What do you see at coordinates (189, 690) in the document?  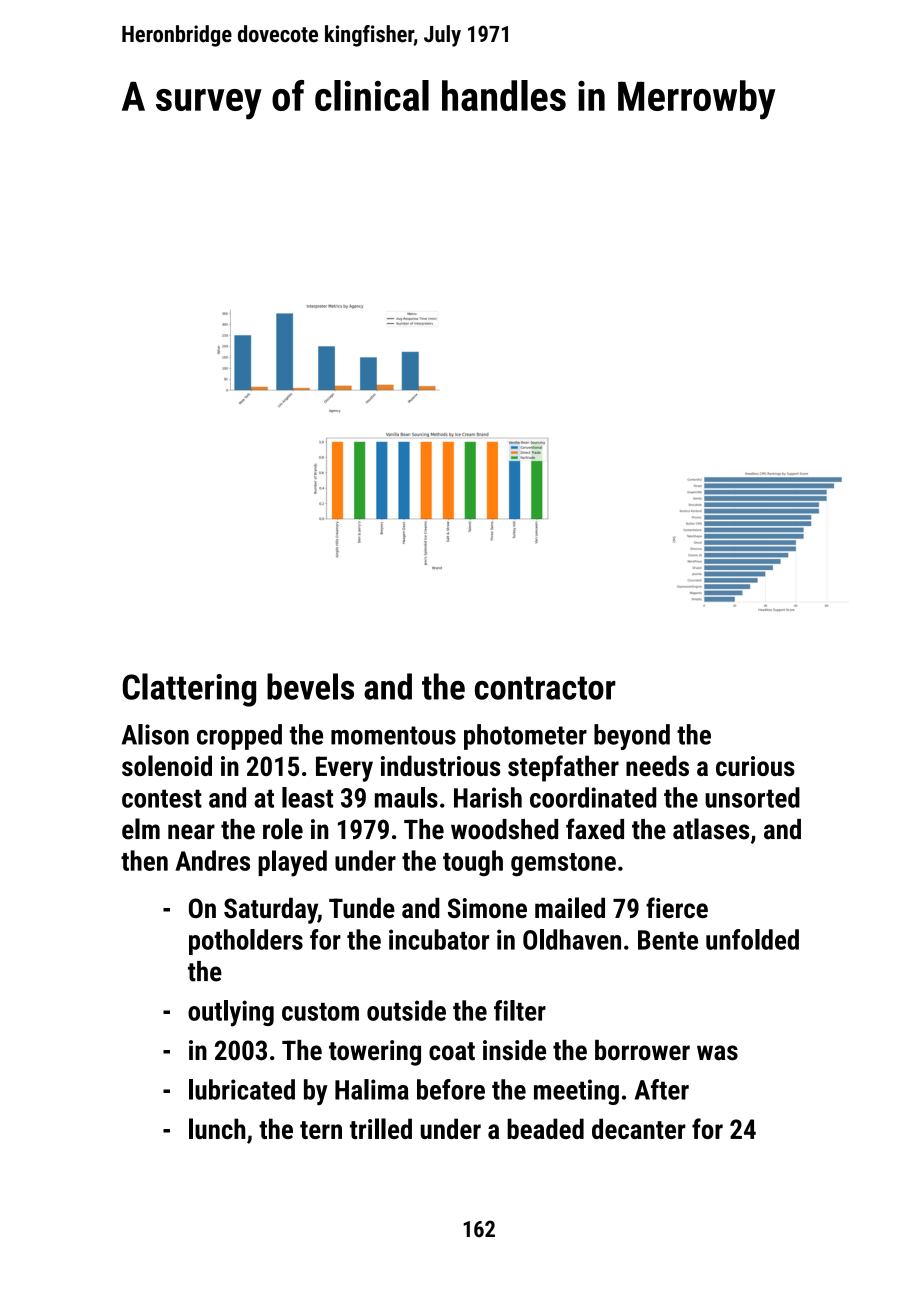 I see `Clattering` at bounding box center [189, 690].
